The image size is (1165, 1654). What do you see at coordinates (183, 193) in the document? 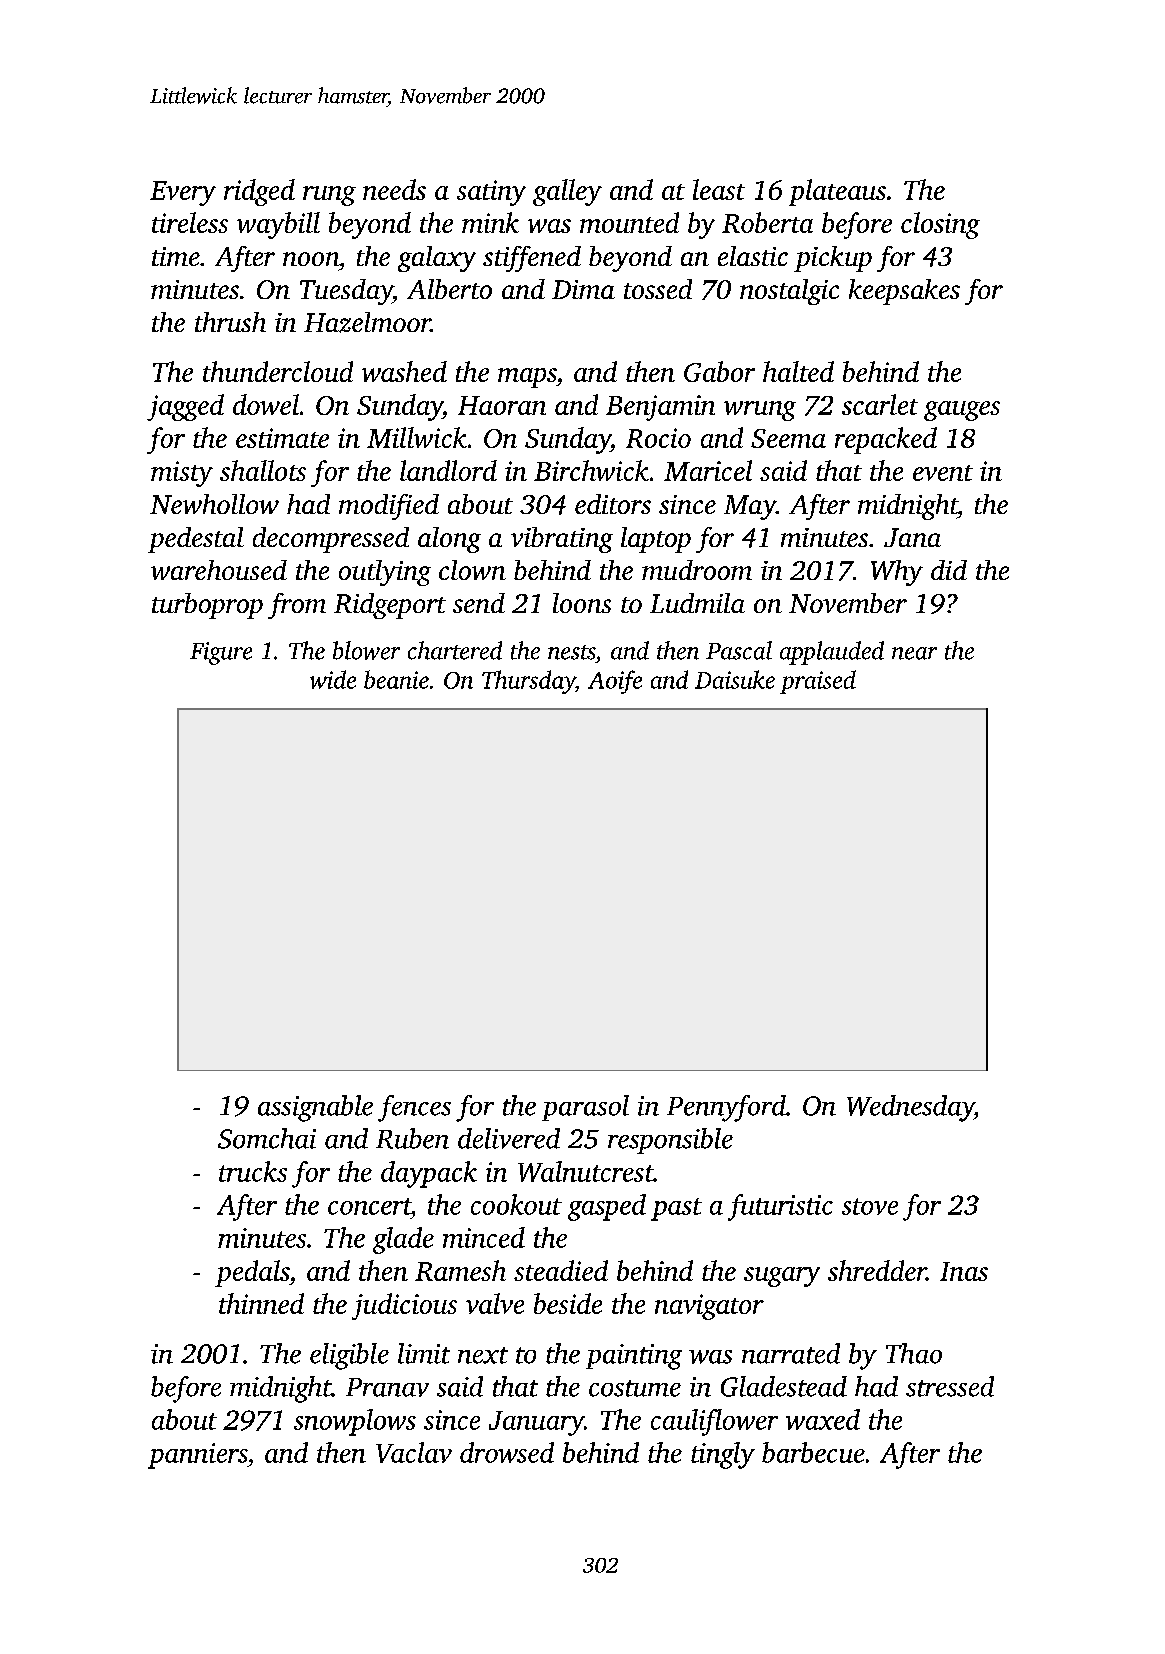
I see `Every` at bounding box center [183, 193].
